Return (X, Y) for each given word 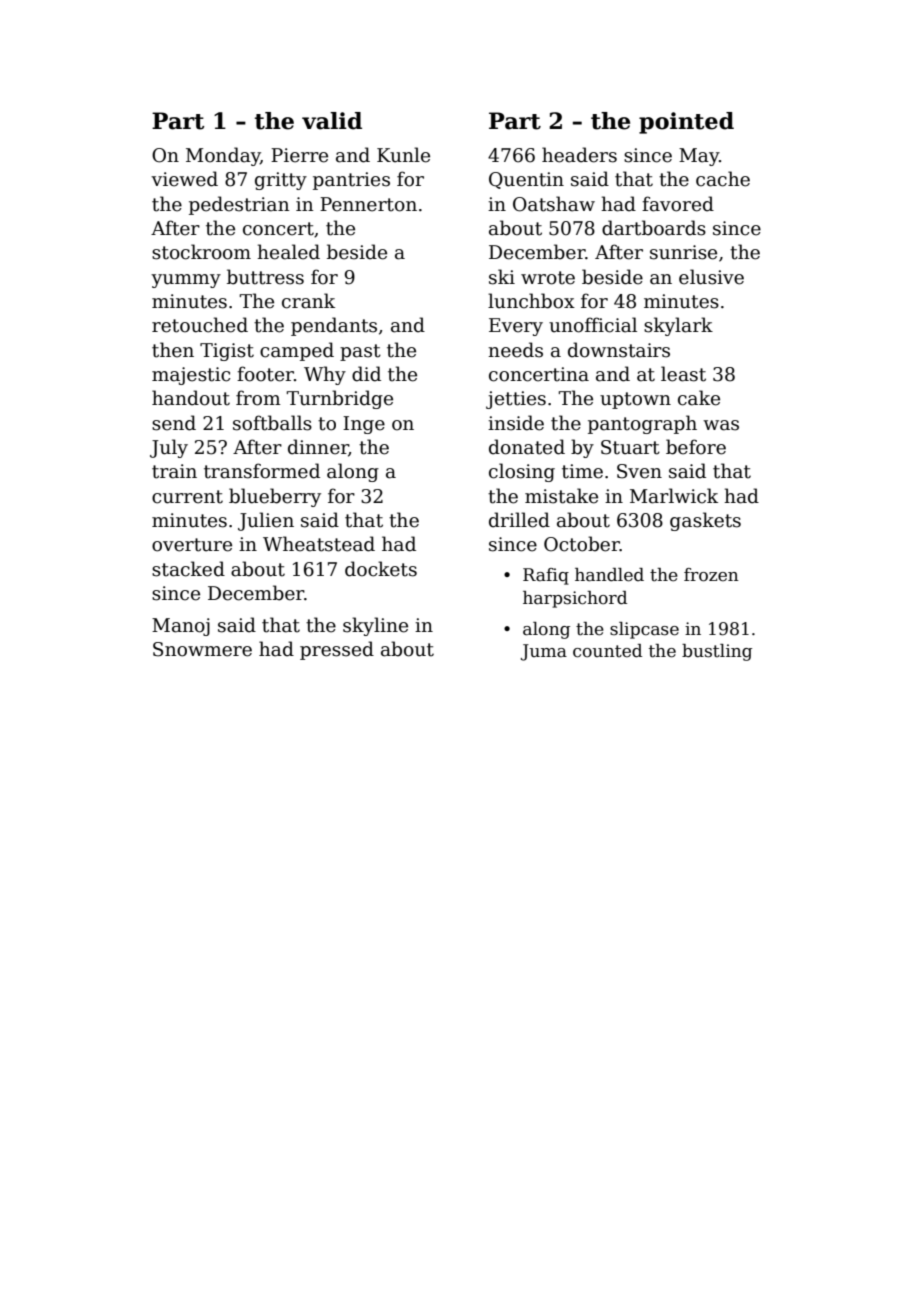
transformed (262, 471)
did (366, 374)
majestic (191, 376)
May (699, 157)
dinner (318, 448)
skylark (678, 326)
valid (332, 121)
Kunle (403, 155)
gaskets (705, 521)
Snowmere (202, 649)
